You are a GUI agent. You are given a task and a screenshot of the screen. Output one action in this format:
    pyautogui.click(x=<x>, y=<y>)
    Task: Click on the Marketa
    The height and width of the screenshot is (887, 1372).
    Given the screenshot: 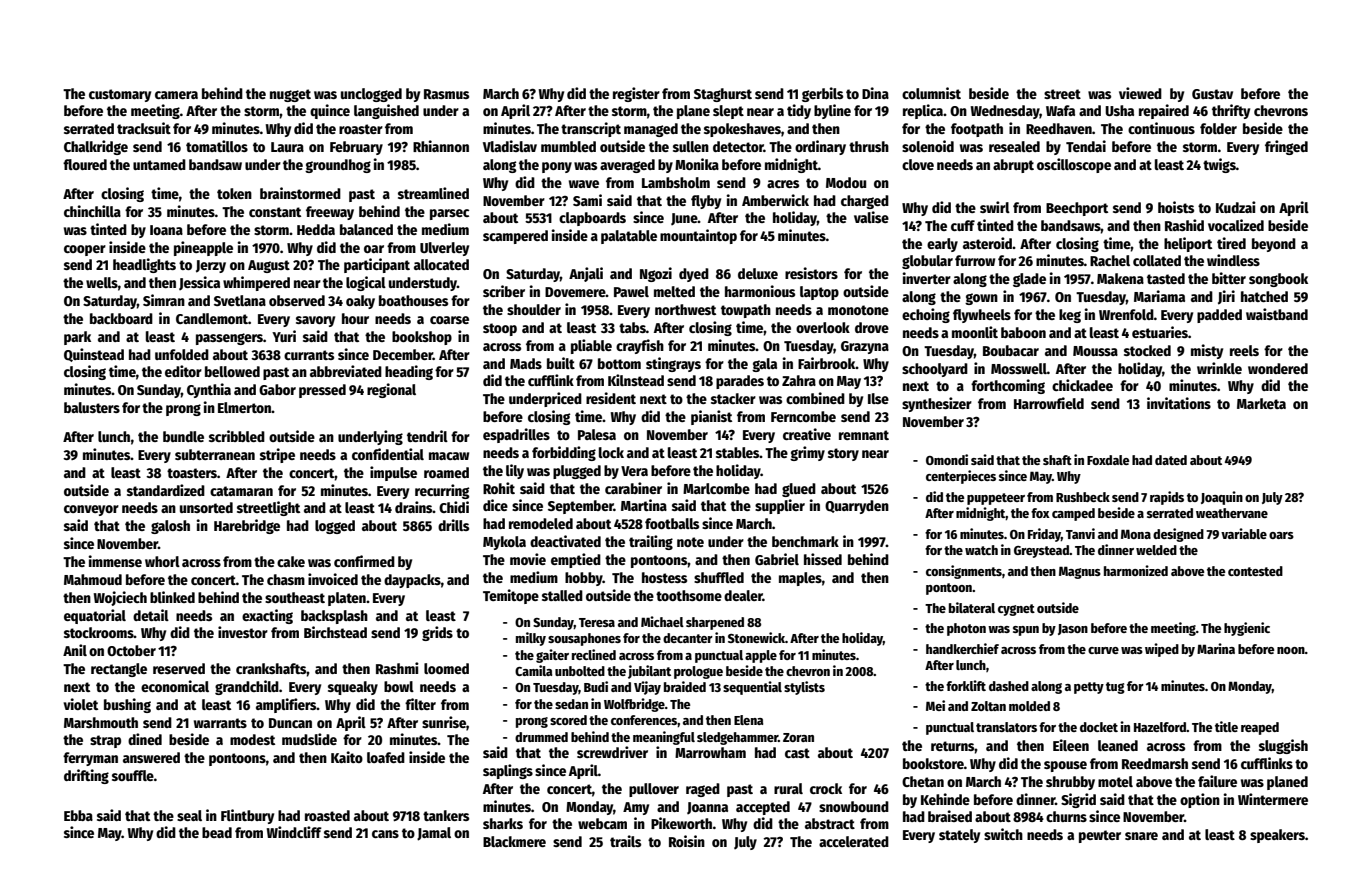 What is the action you would take?
    pyautogui.click(x=1261, y=403)
